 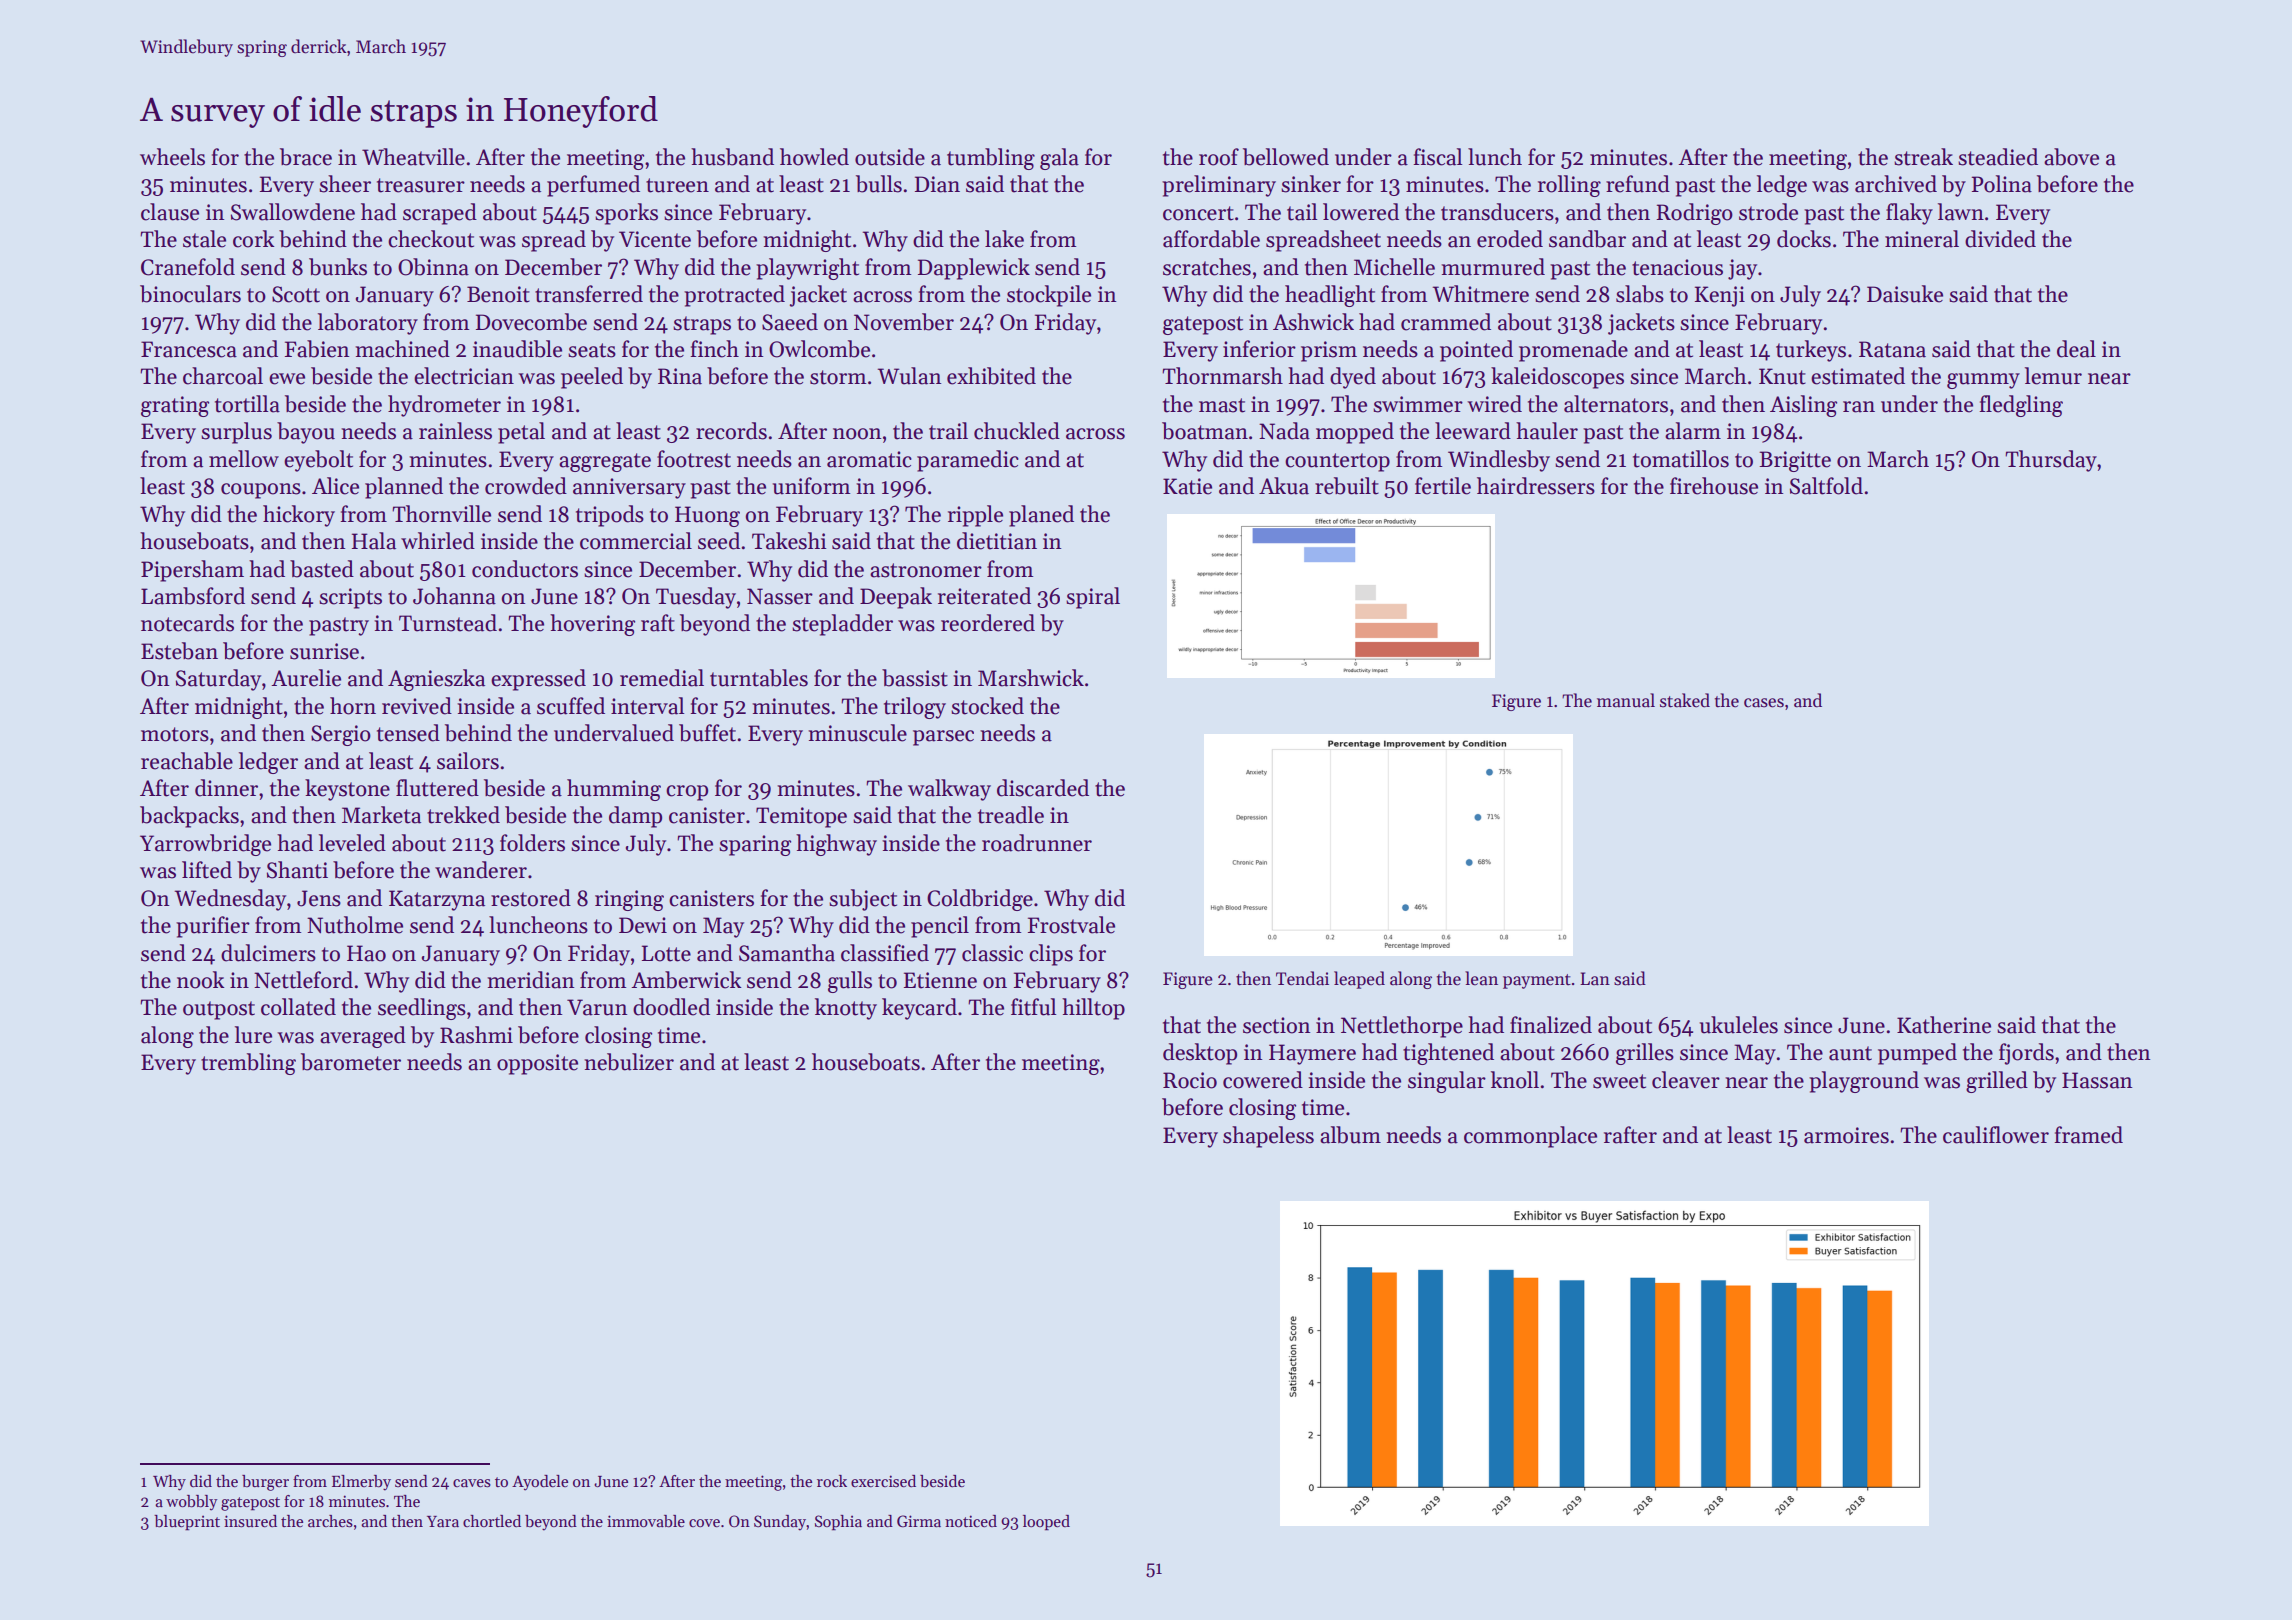 I want to click on armoires, so click(x=1846, y=1135).
